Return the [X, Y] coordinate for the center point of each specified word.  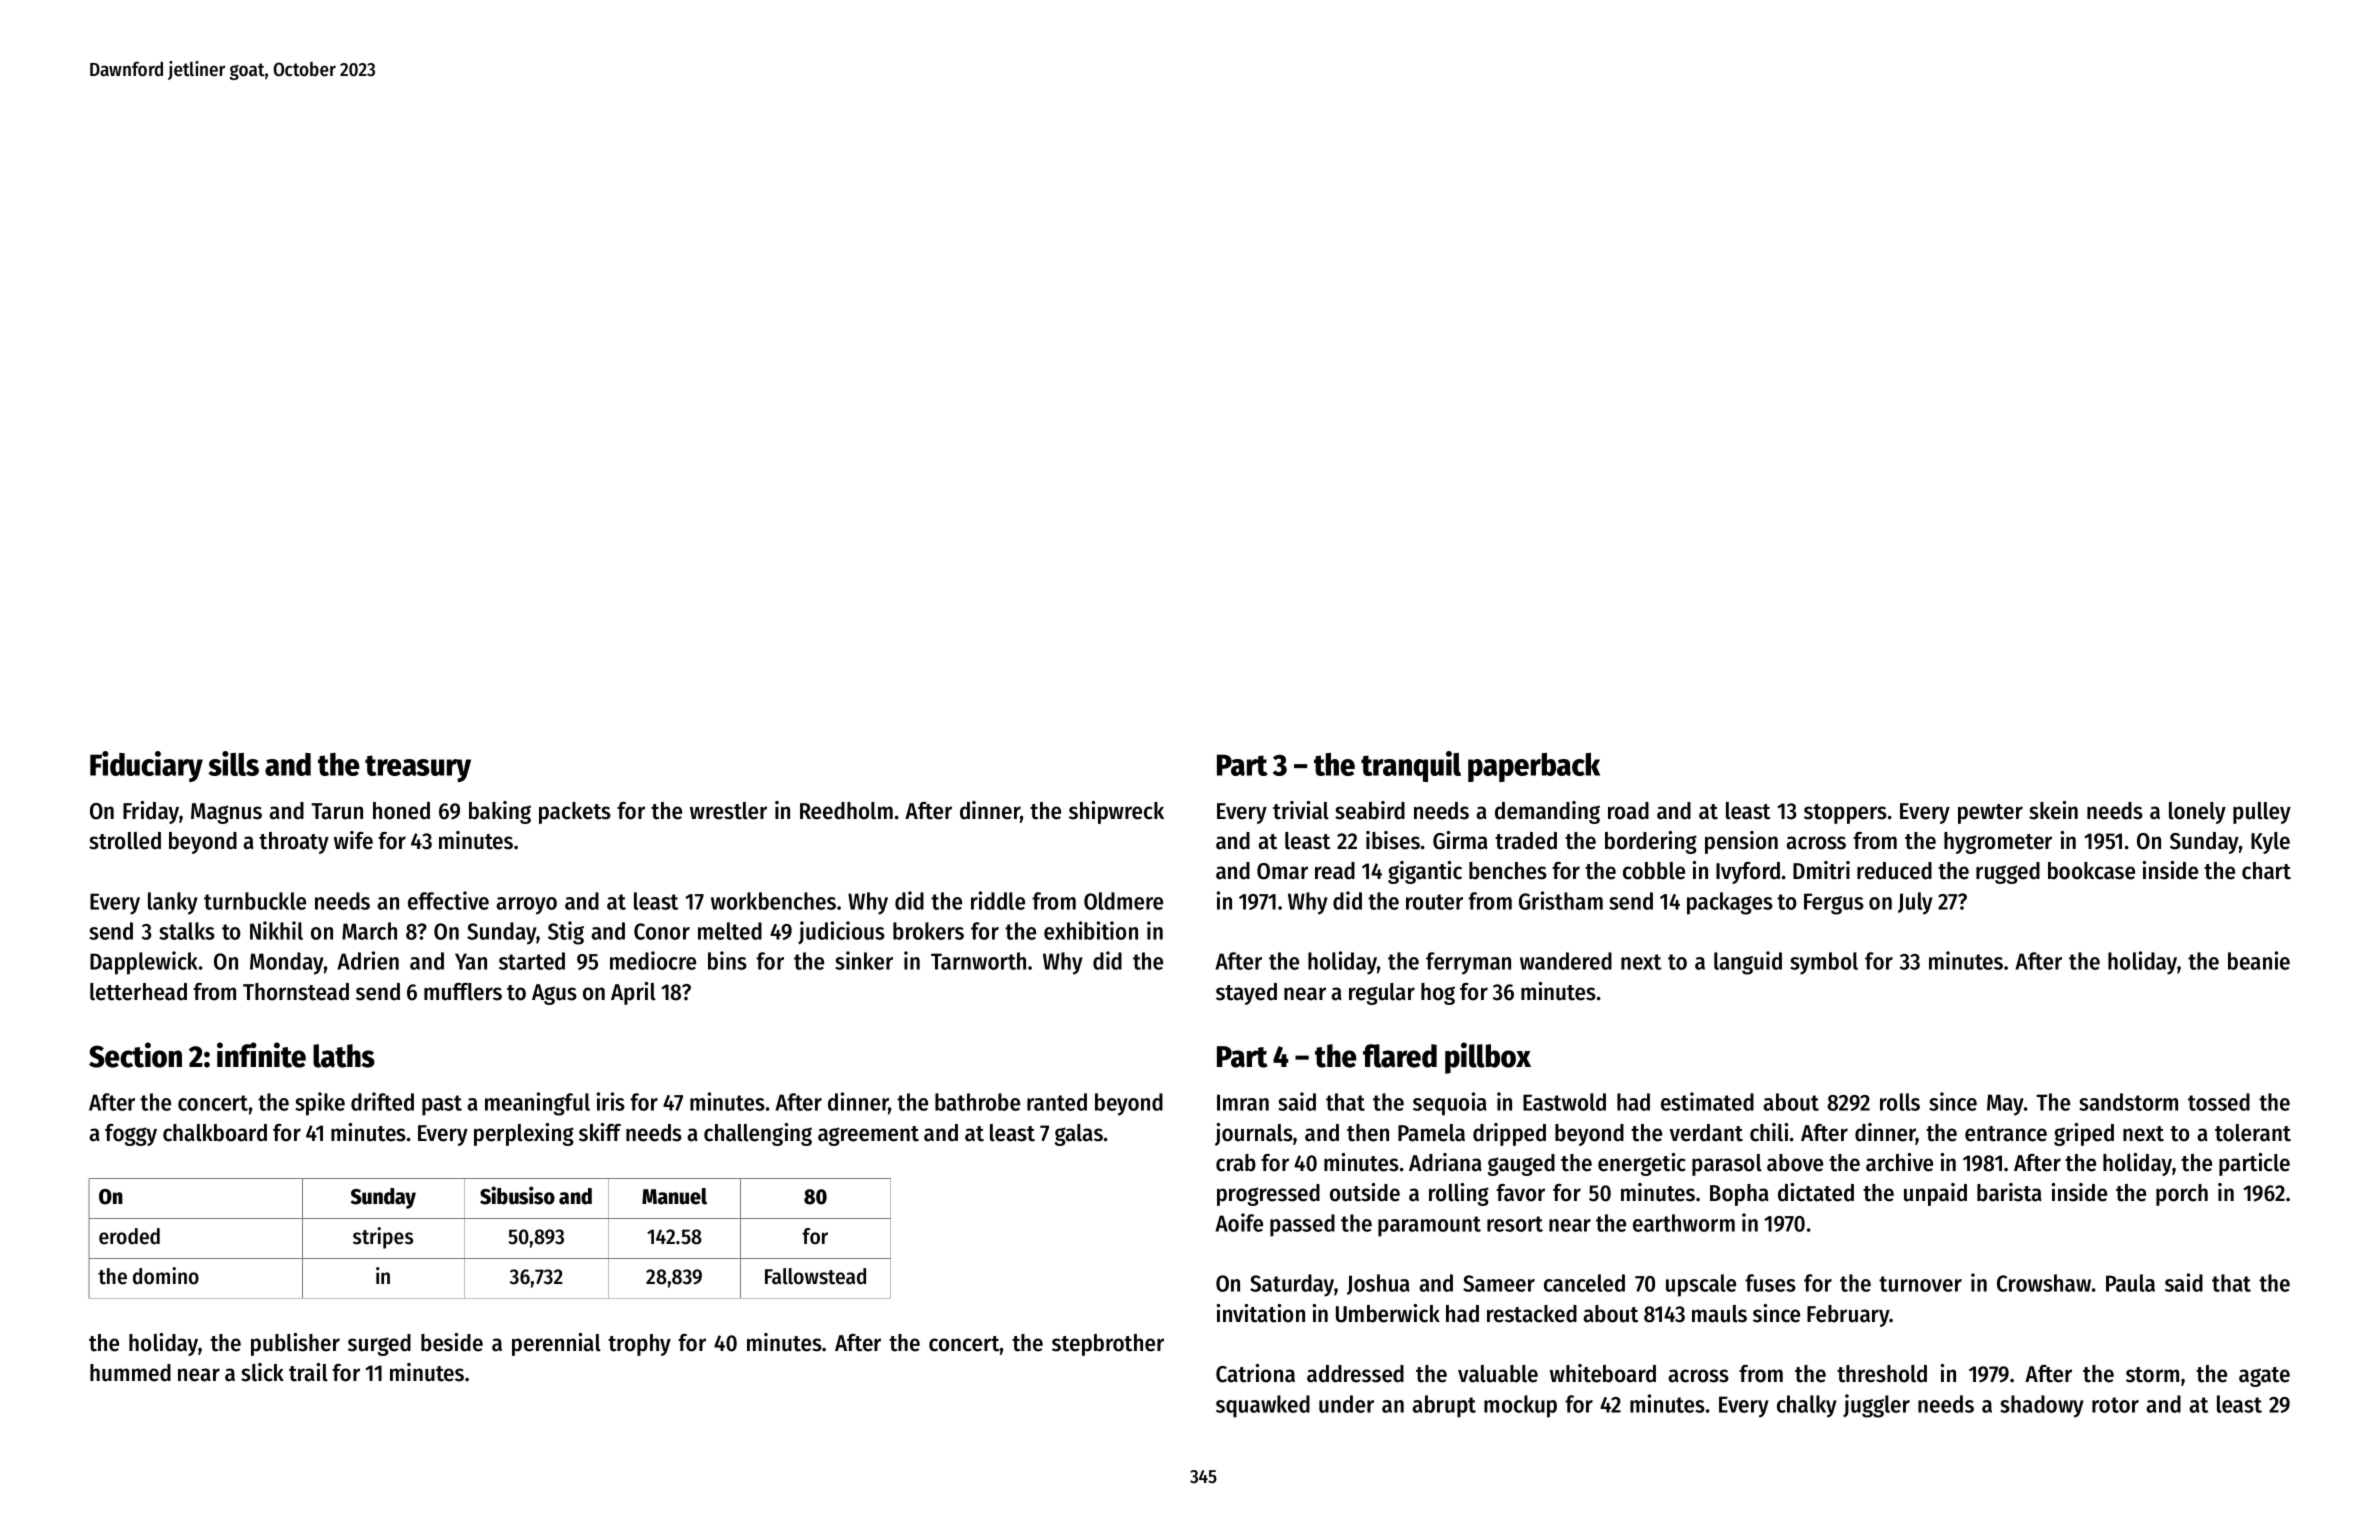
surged [379, 1345]
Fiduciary [146, 766]
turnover [1920, 1284]
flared [1400, 1056]
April [633, 993]
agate [2264, 1377]
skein [2053, 810]
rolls [1900, 1102]
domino [166, 1276]
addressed [1355, 1374]
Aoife [1239, 1222]
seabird [1370, 810]
